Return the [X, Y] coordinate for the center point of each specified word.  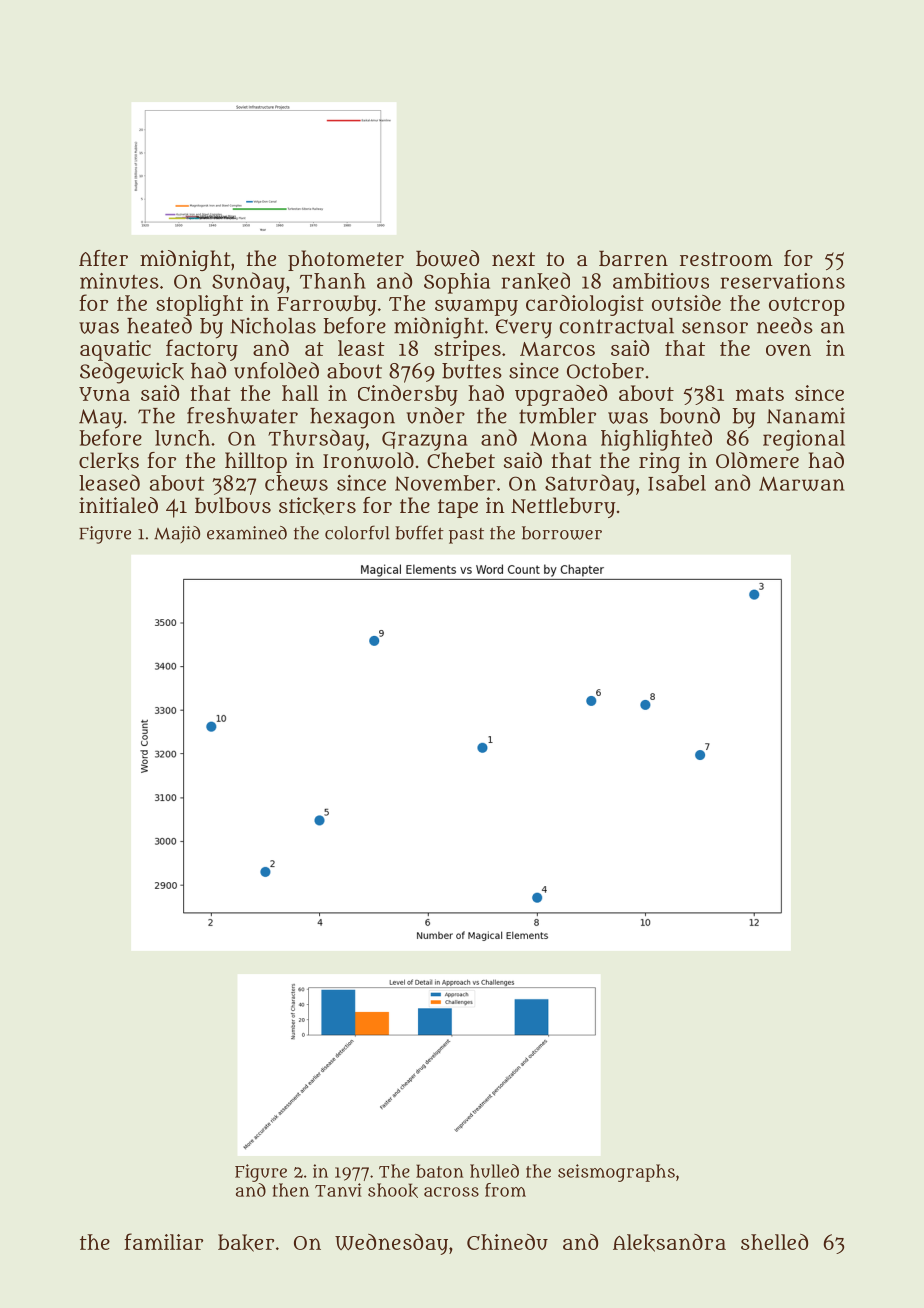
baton [440, 1171]
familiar [163, 1241]
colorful [357, 532]
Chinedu [507, 1242]
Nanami [806, 415]
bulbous [233, 505]
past [466, 536]
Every [524, 329]
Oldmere [757, 460]
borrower [562, 533]
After [103, 258]
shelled [774, 1242]
